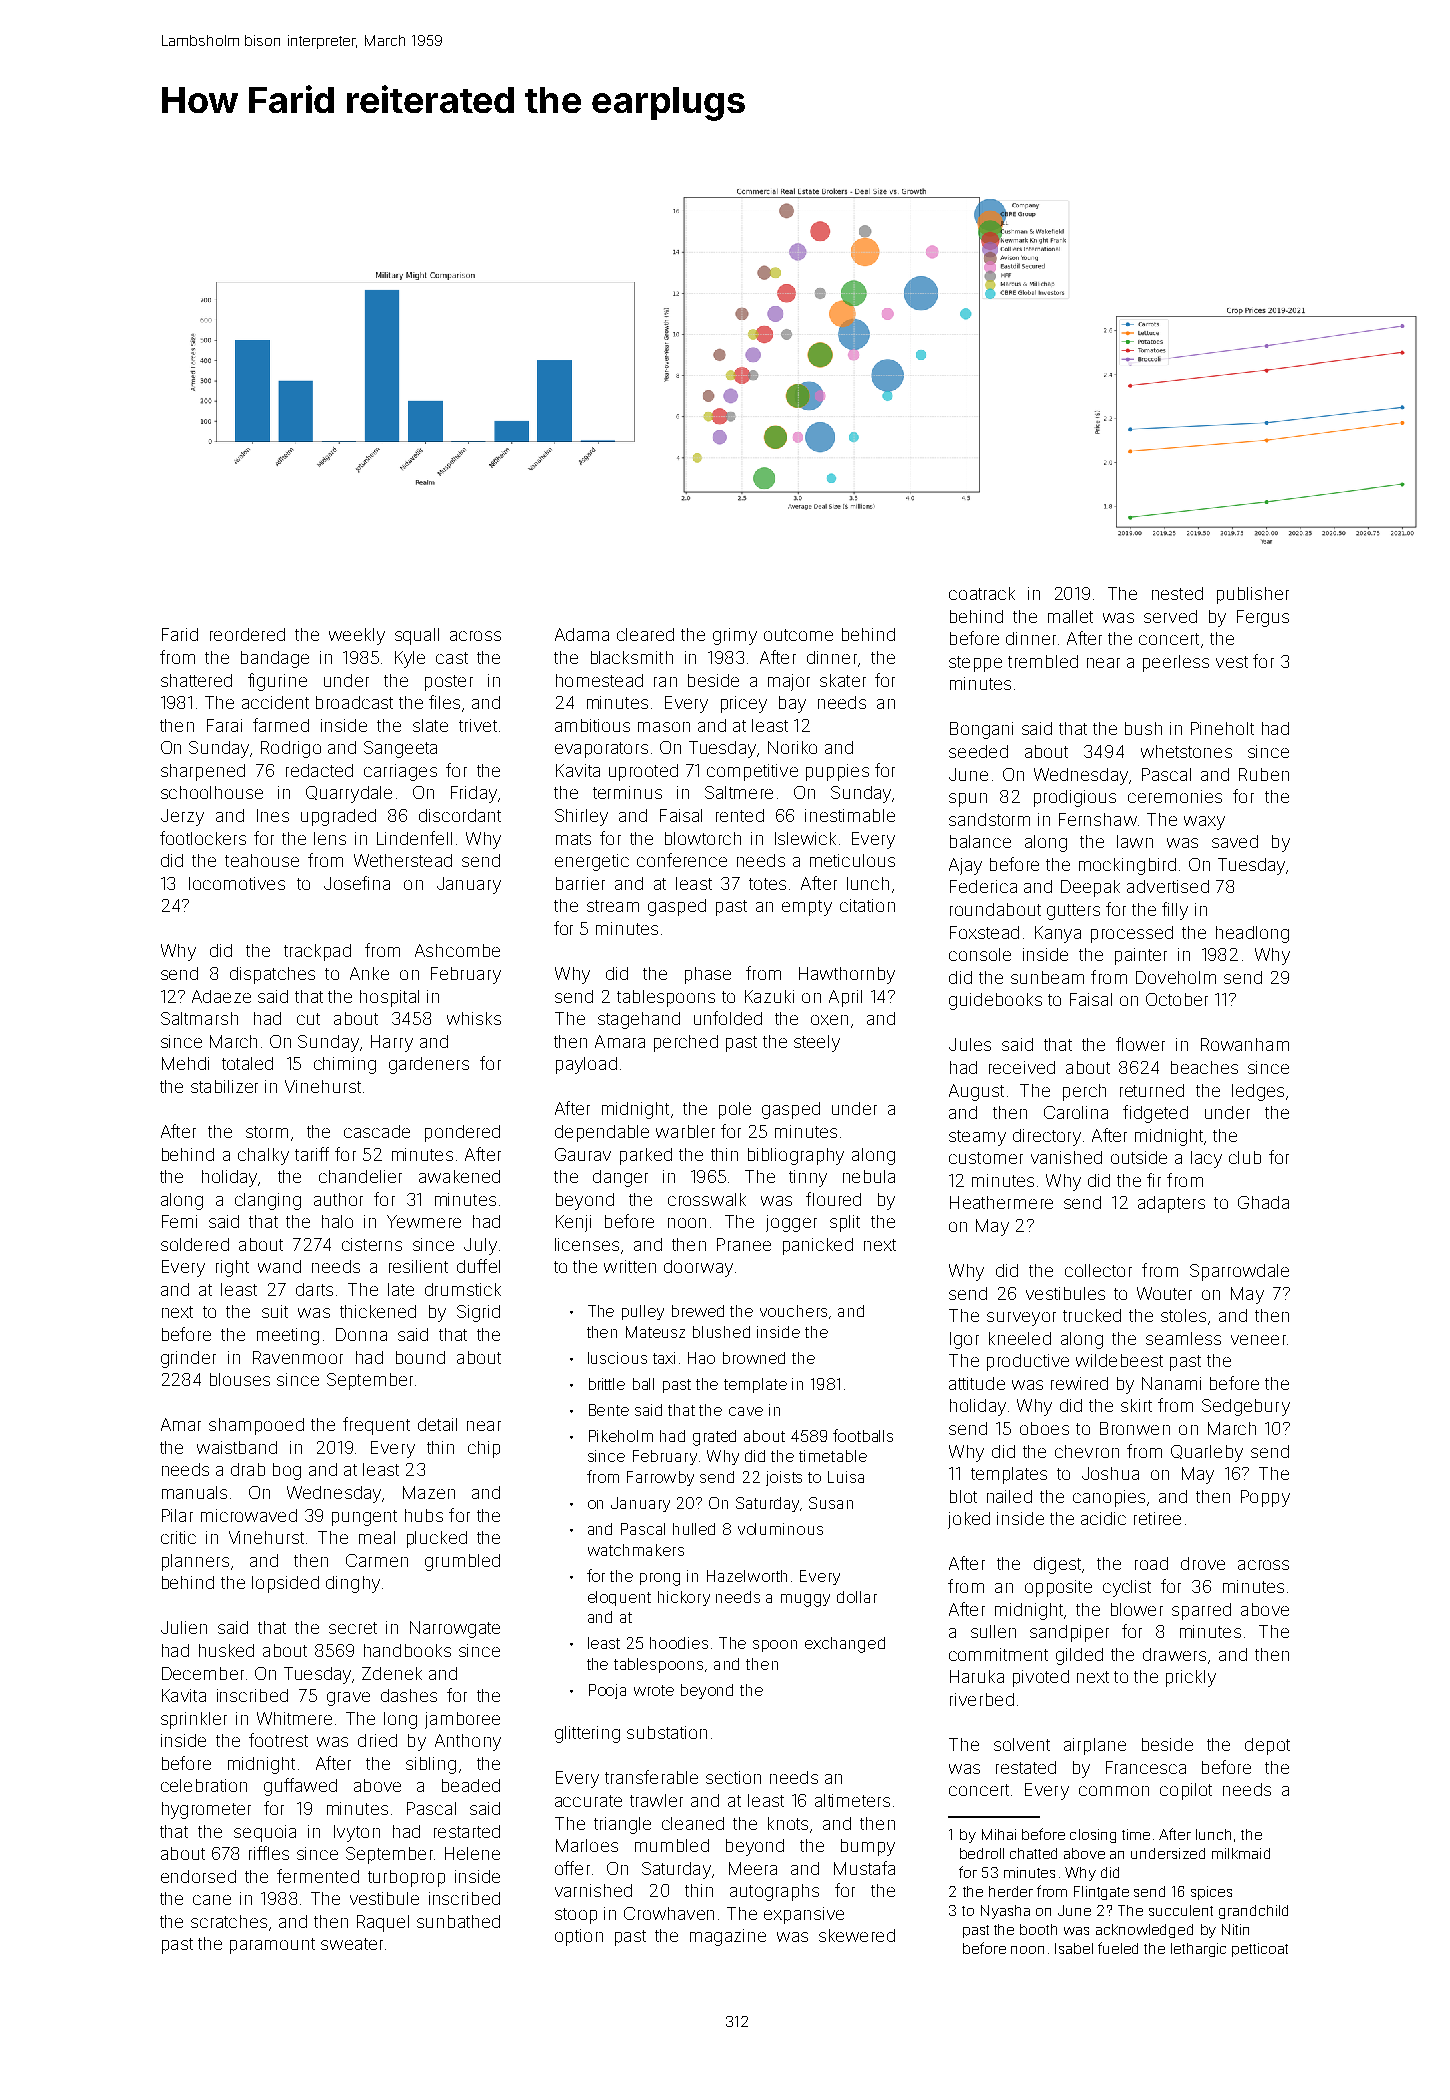 The width and height of the image is (1450, 2100). Describe the element at coordinates (184, 1627) in the image. I see `Julien` at that location.
